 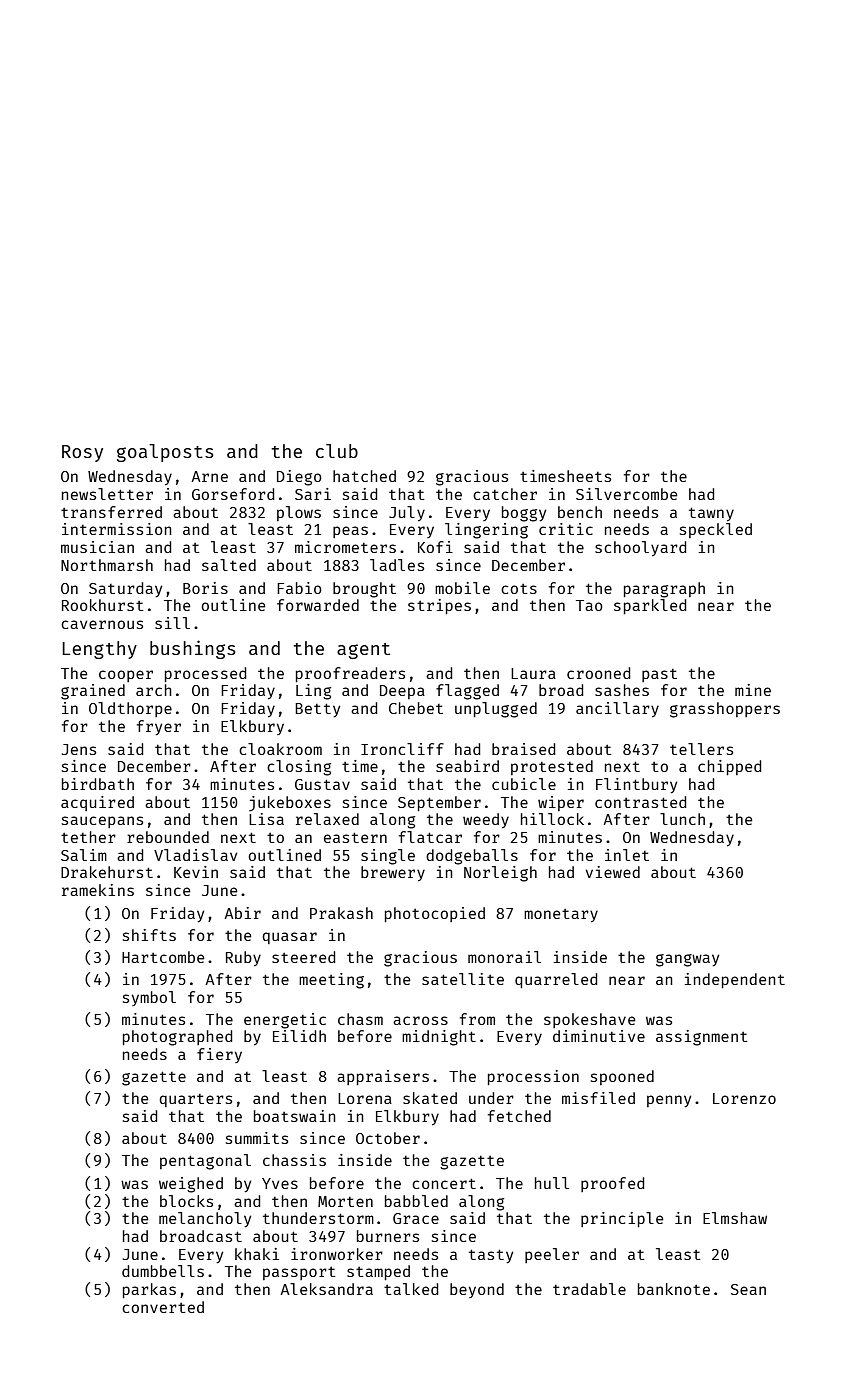 I want to click on agent, so click(x=363, y=651).
